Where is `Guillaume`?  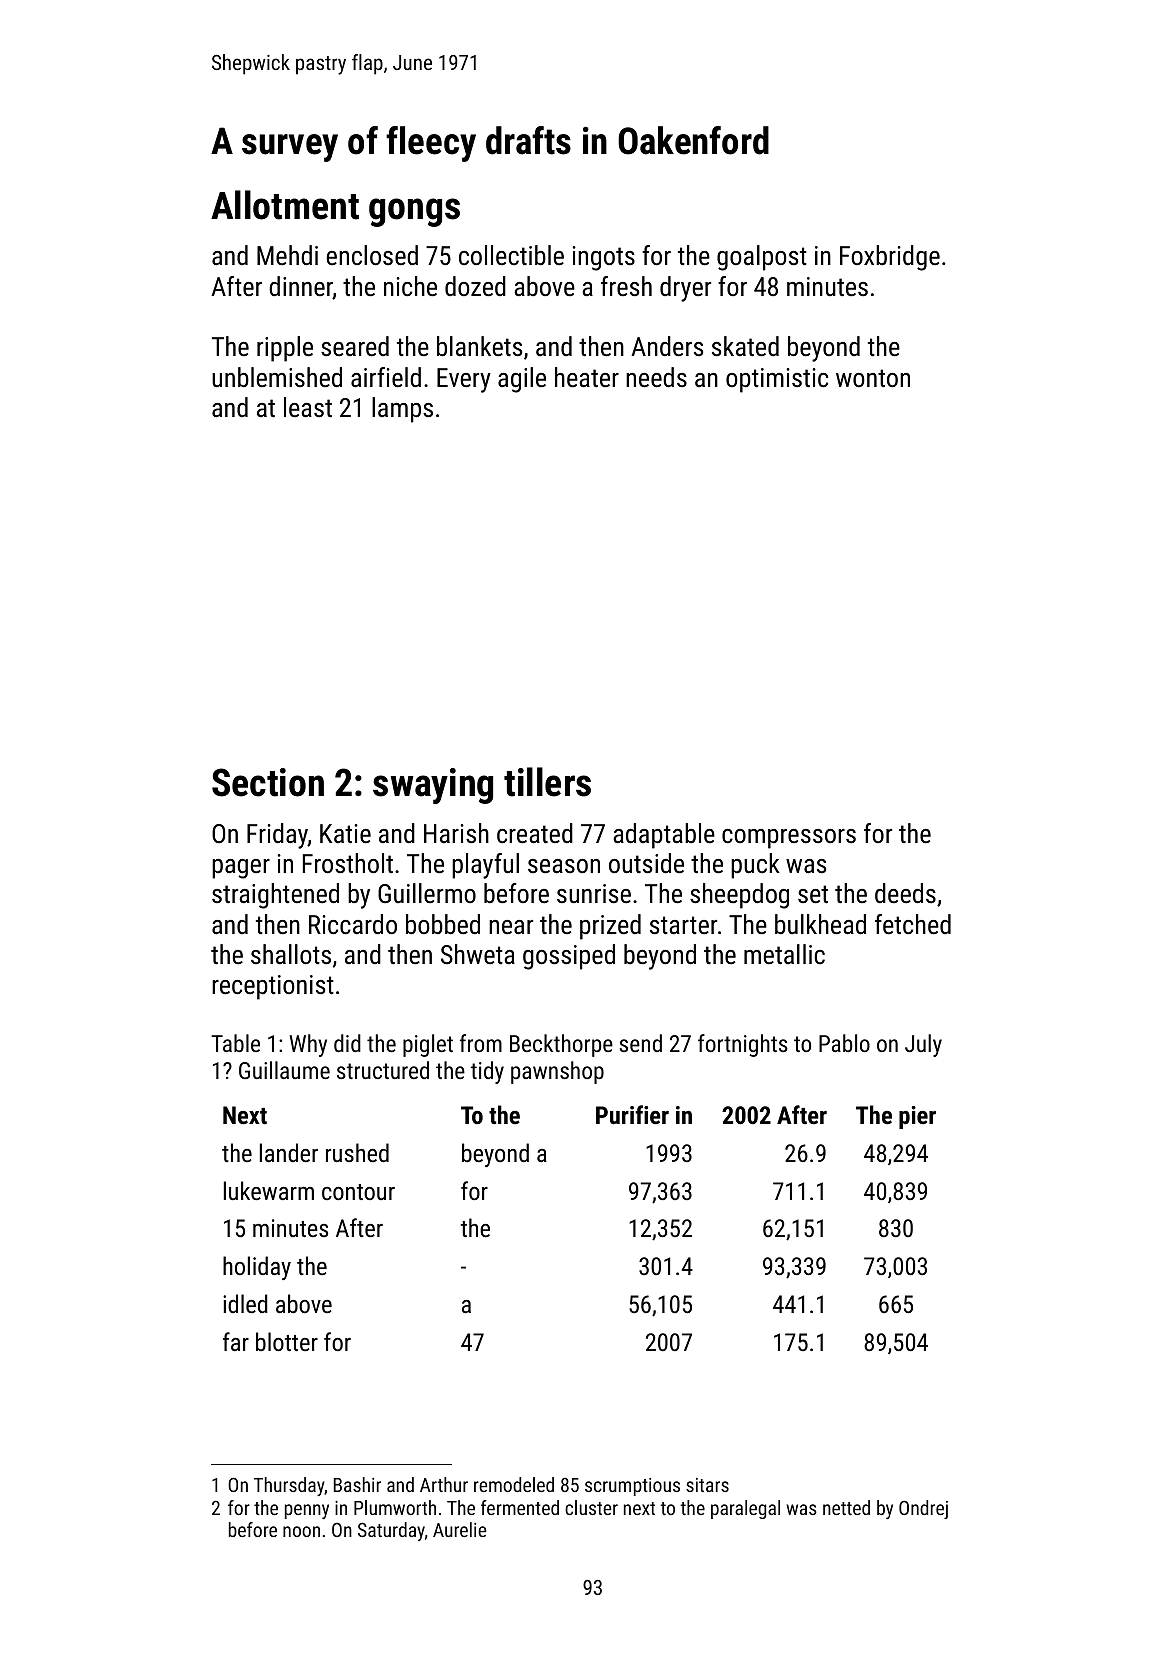 Guillaume is located at coordinates (284, 1070).
